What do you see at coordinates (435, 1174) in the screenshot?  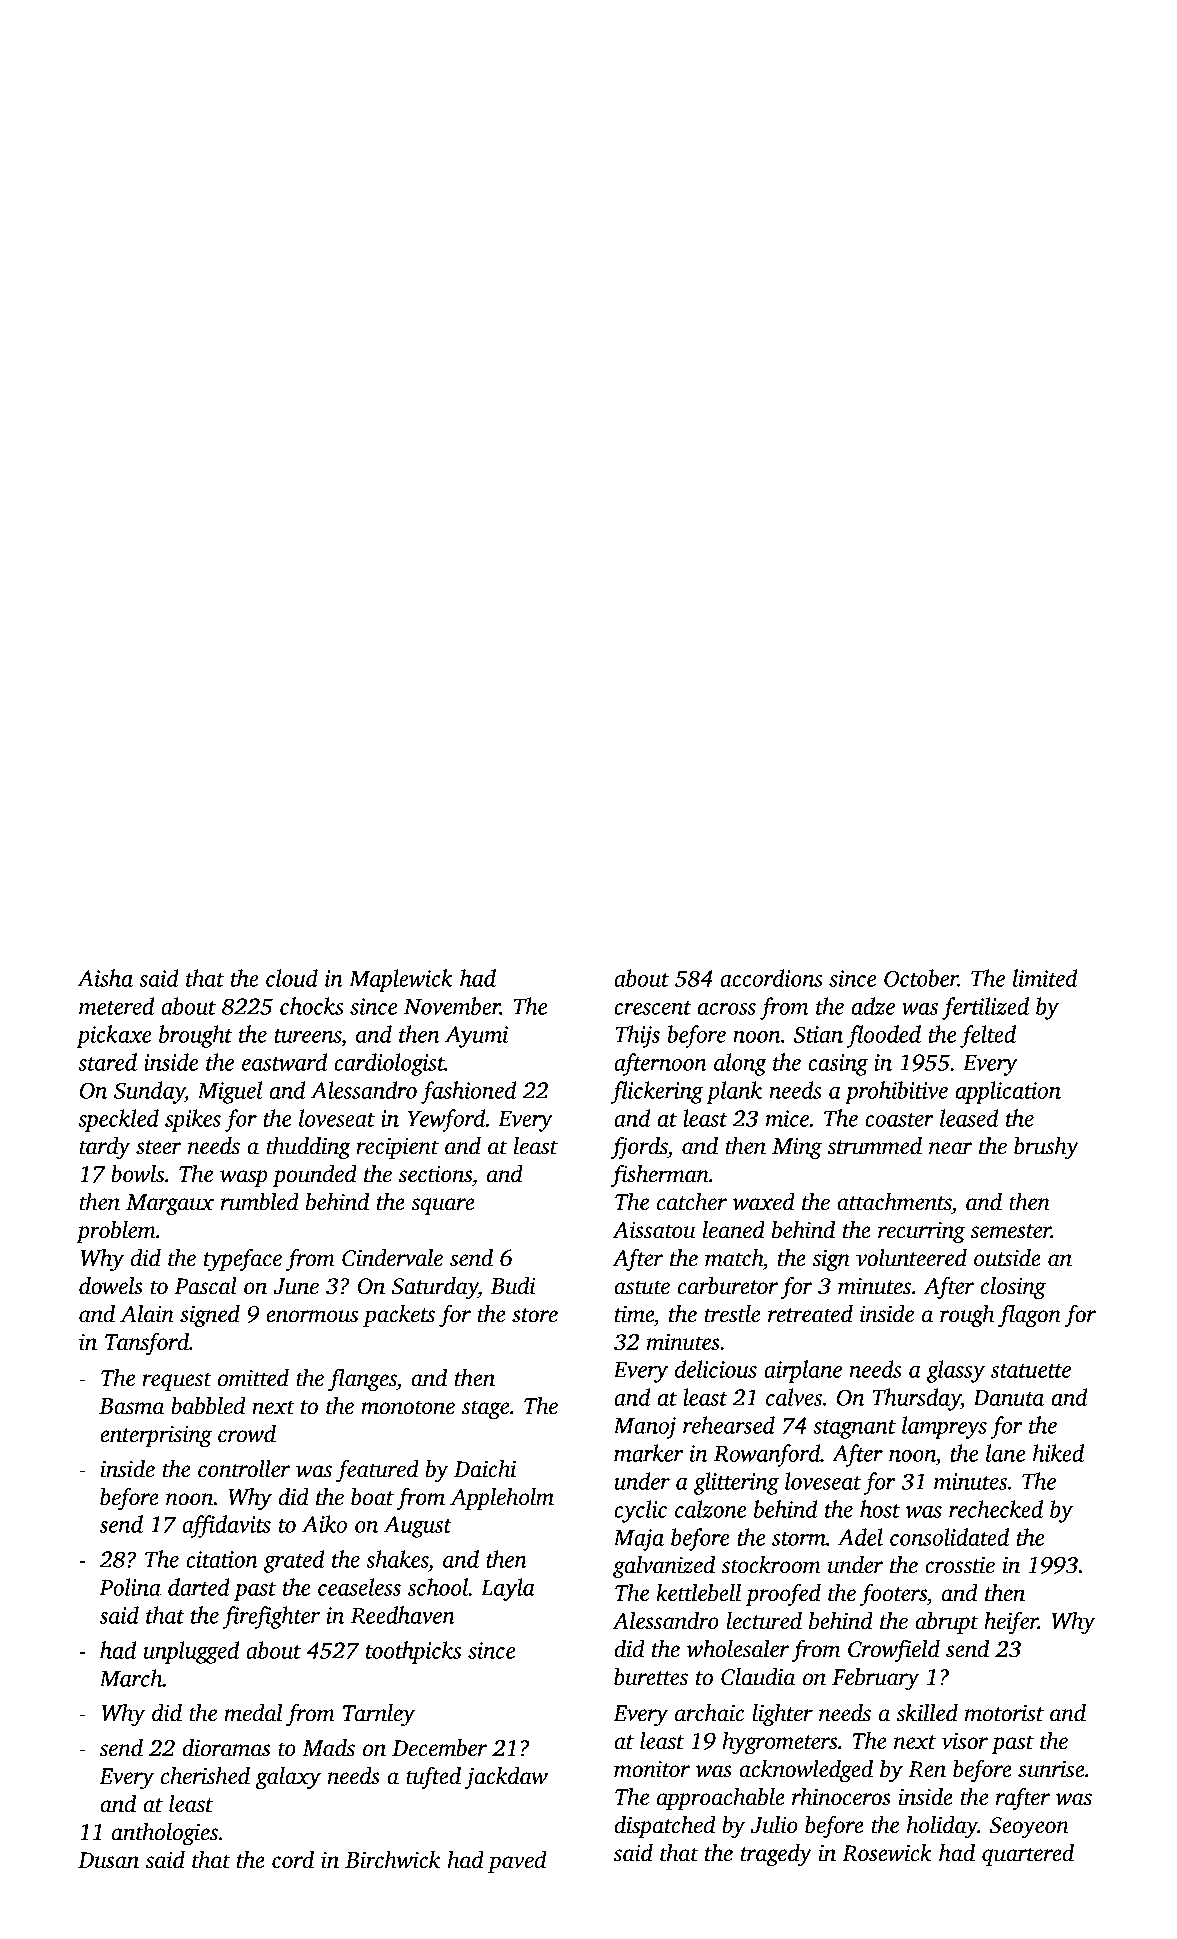 I see `sections` at bounding box center [435, 1174].
